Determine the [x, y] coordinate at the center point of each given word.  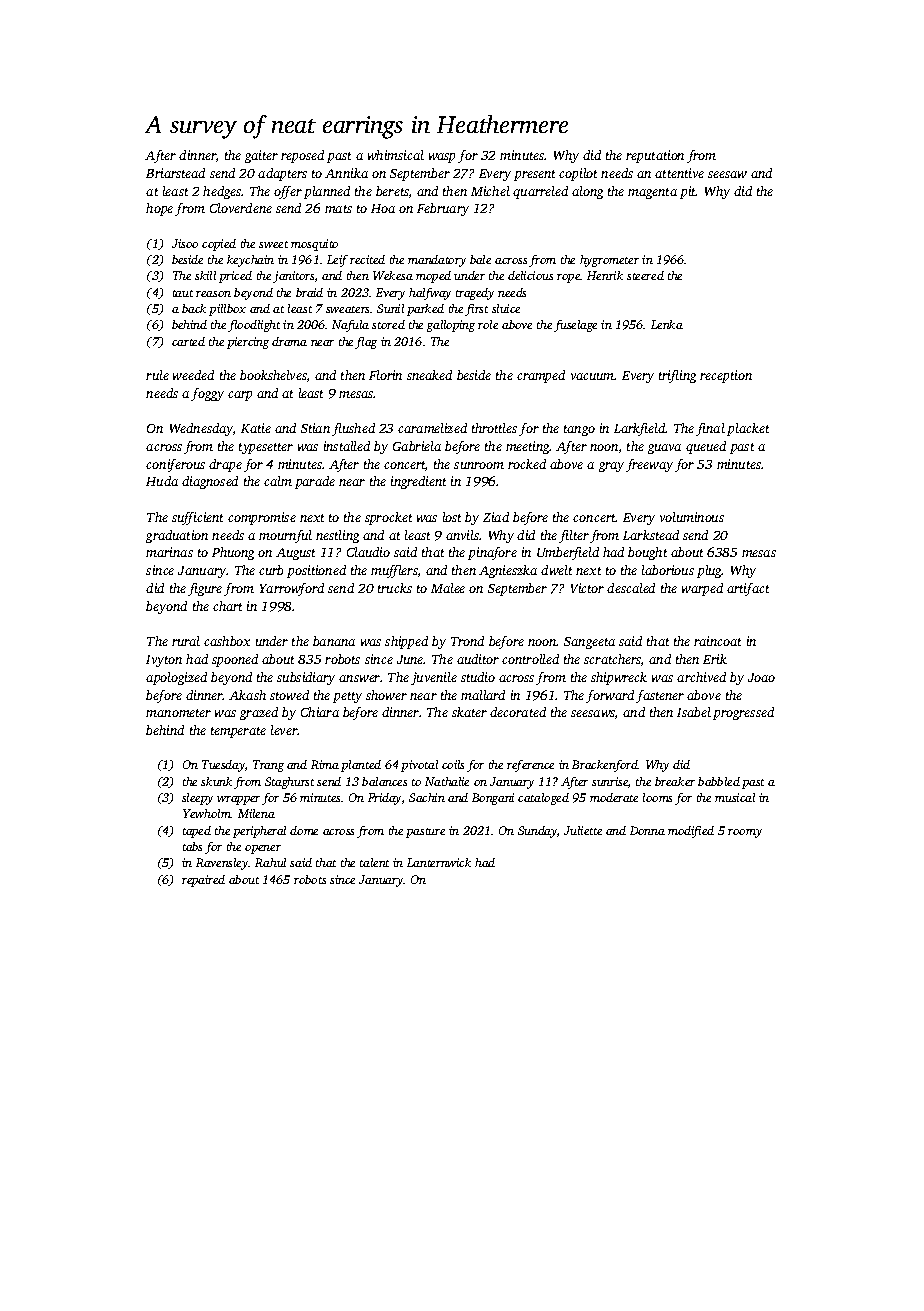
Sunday [537, 832]
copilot [578, 174]
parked [425, 310]
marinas [169, 552]
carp [240, 396]
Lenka [667, 324]
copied [219, 245]
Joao [761, 677]
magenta [652, 193]
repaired [203, 881]
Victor [587, 588]
